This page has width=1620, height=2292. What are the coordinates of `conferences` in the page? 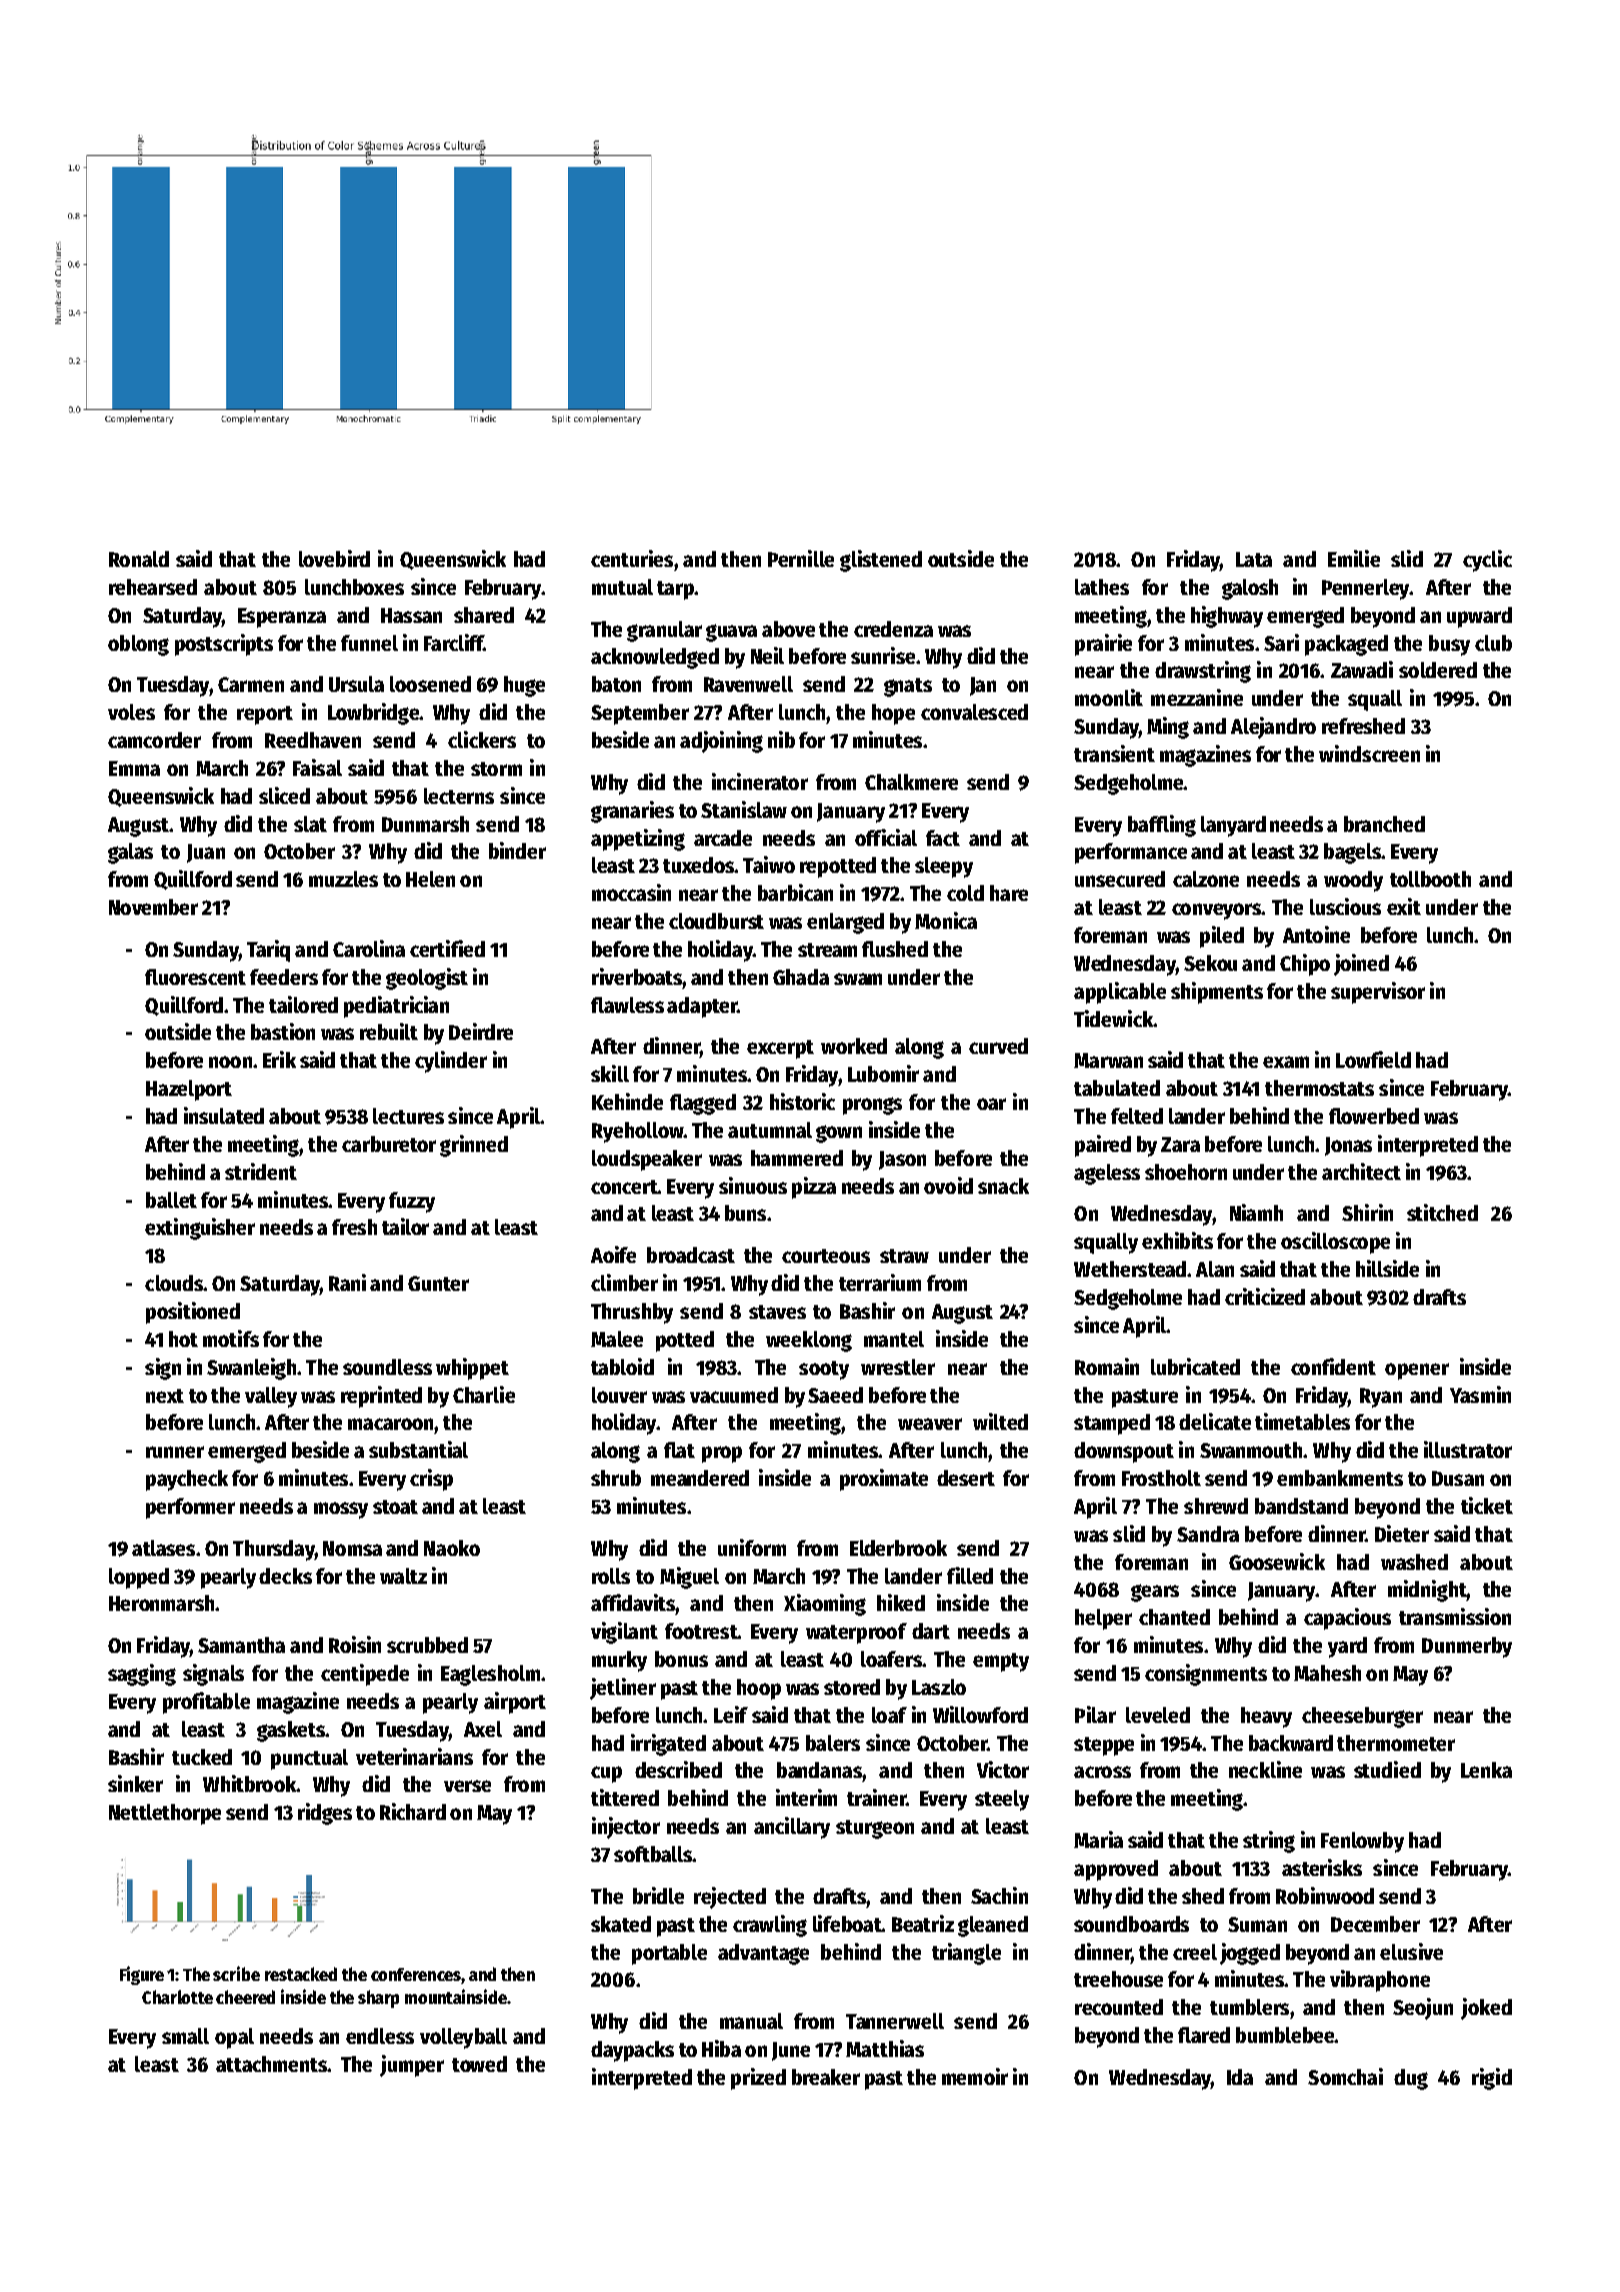 It's located at (416, 1974).
